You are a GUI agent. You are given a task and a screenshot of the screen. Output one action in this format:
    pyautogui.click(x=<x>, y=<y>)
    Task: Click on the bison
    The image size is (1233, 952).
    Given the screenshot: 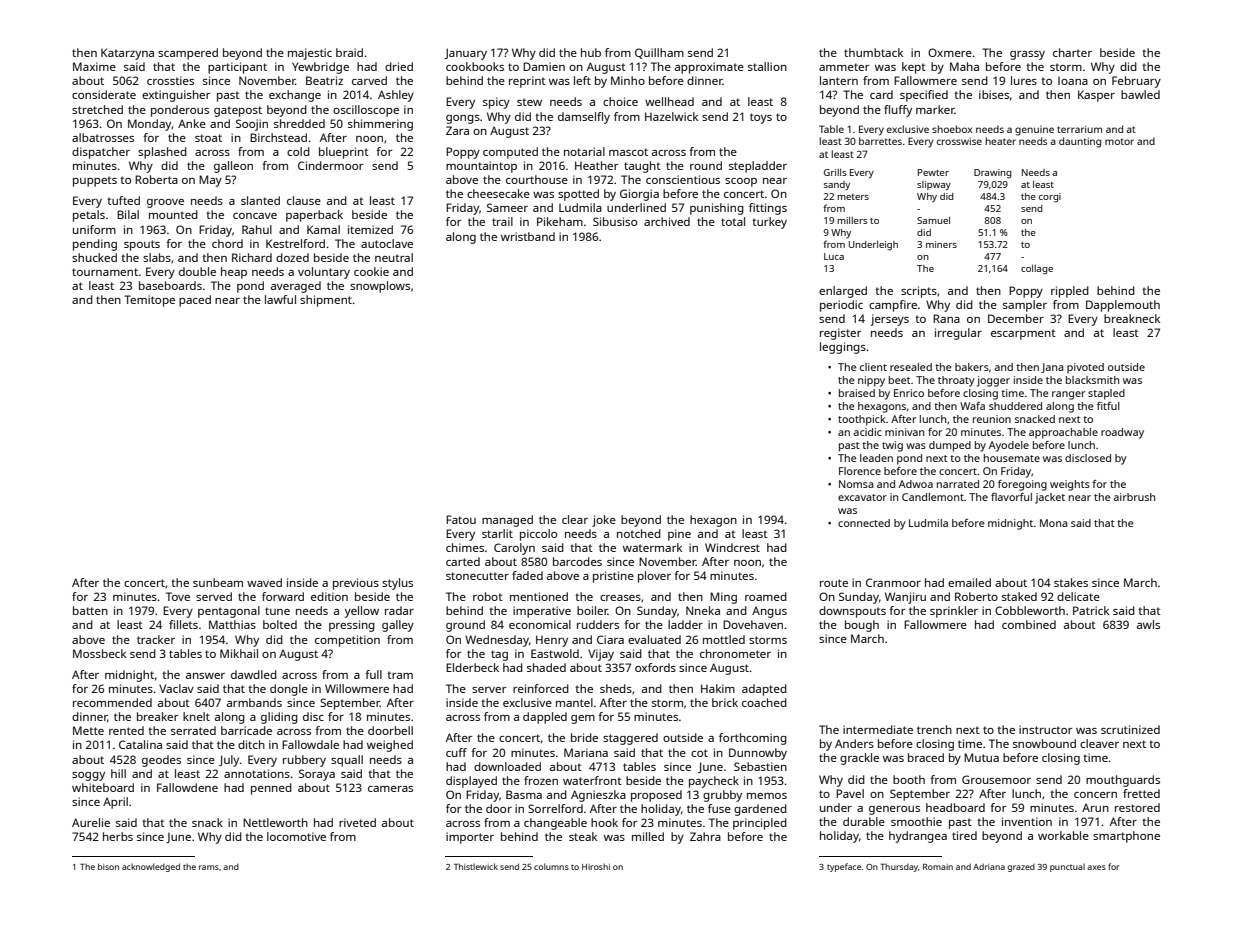 What is the action you would take?
    pyautogui.click(x=108, y=866)
